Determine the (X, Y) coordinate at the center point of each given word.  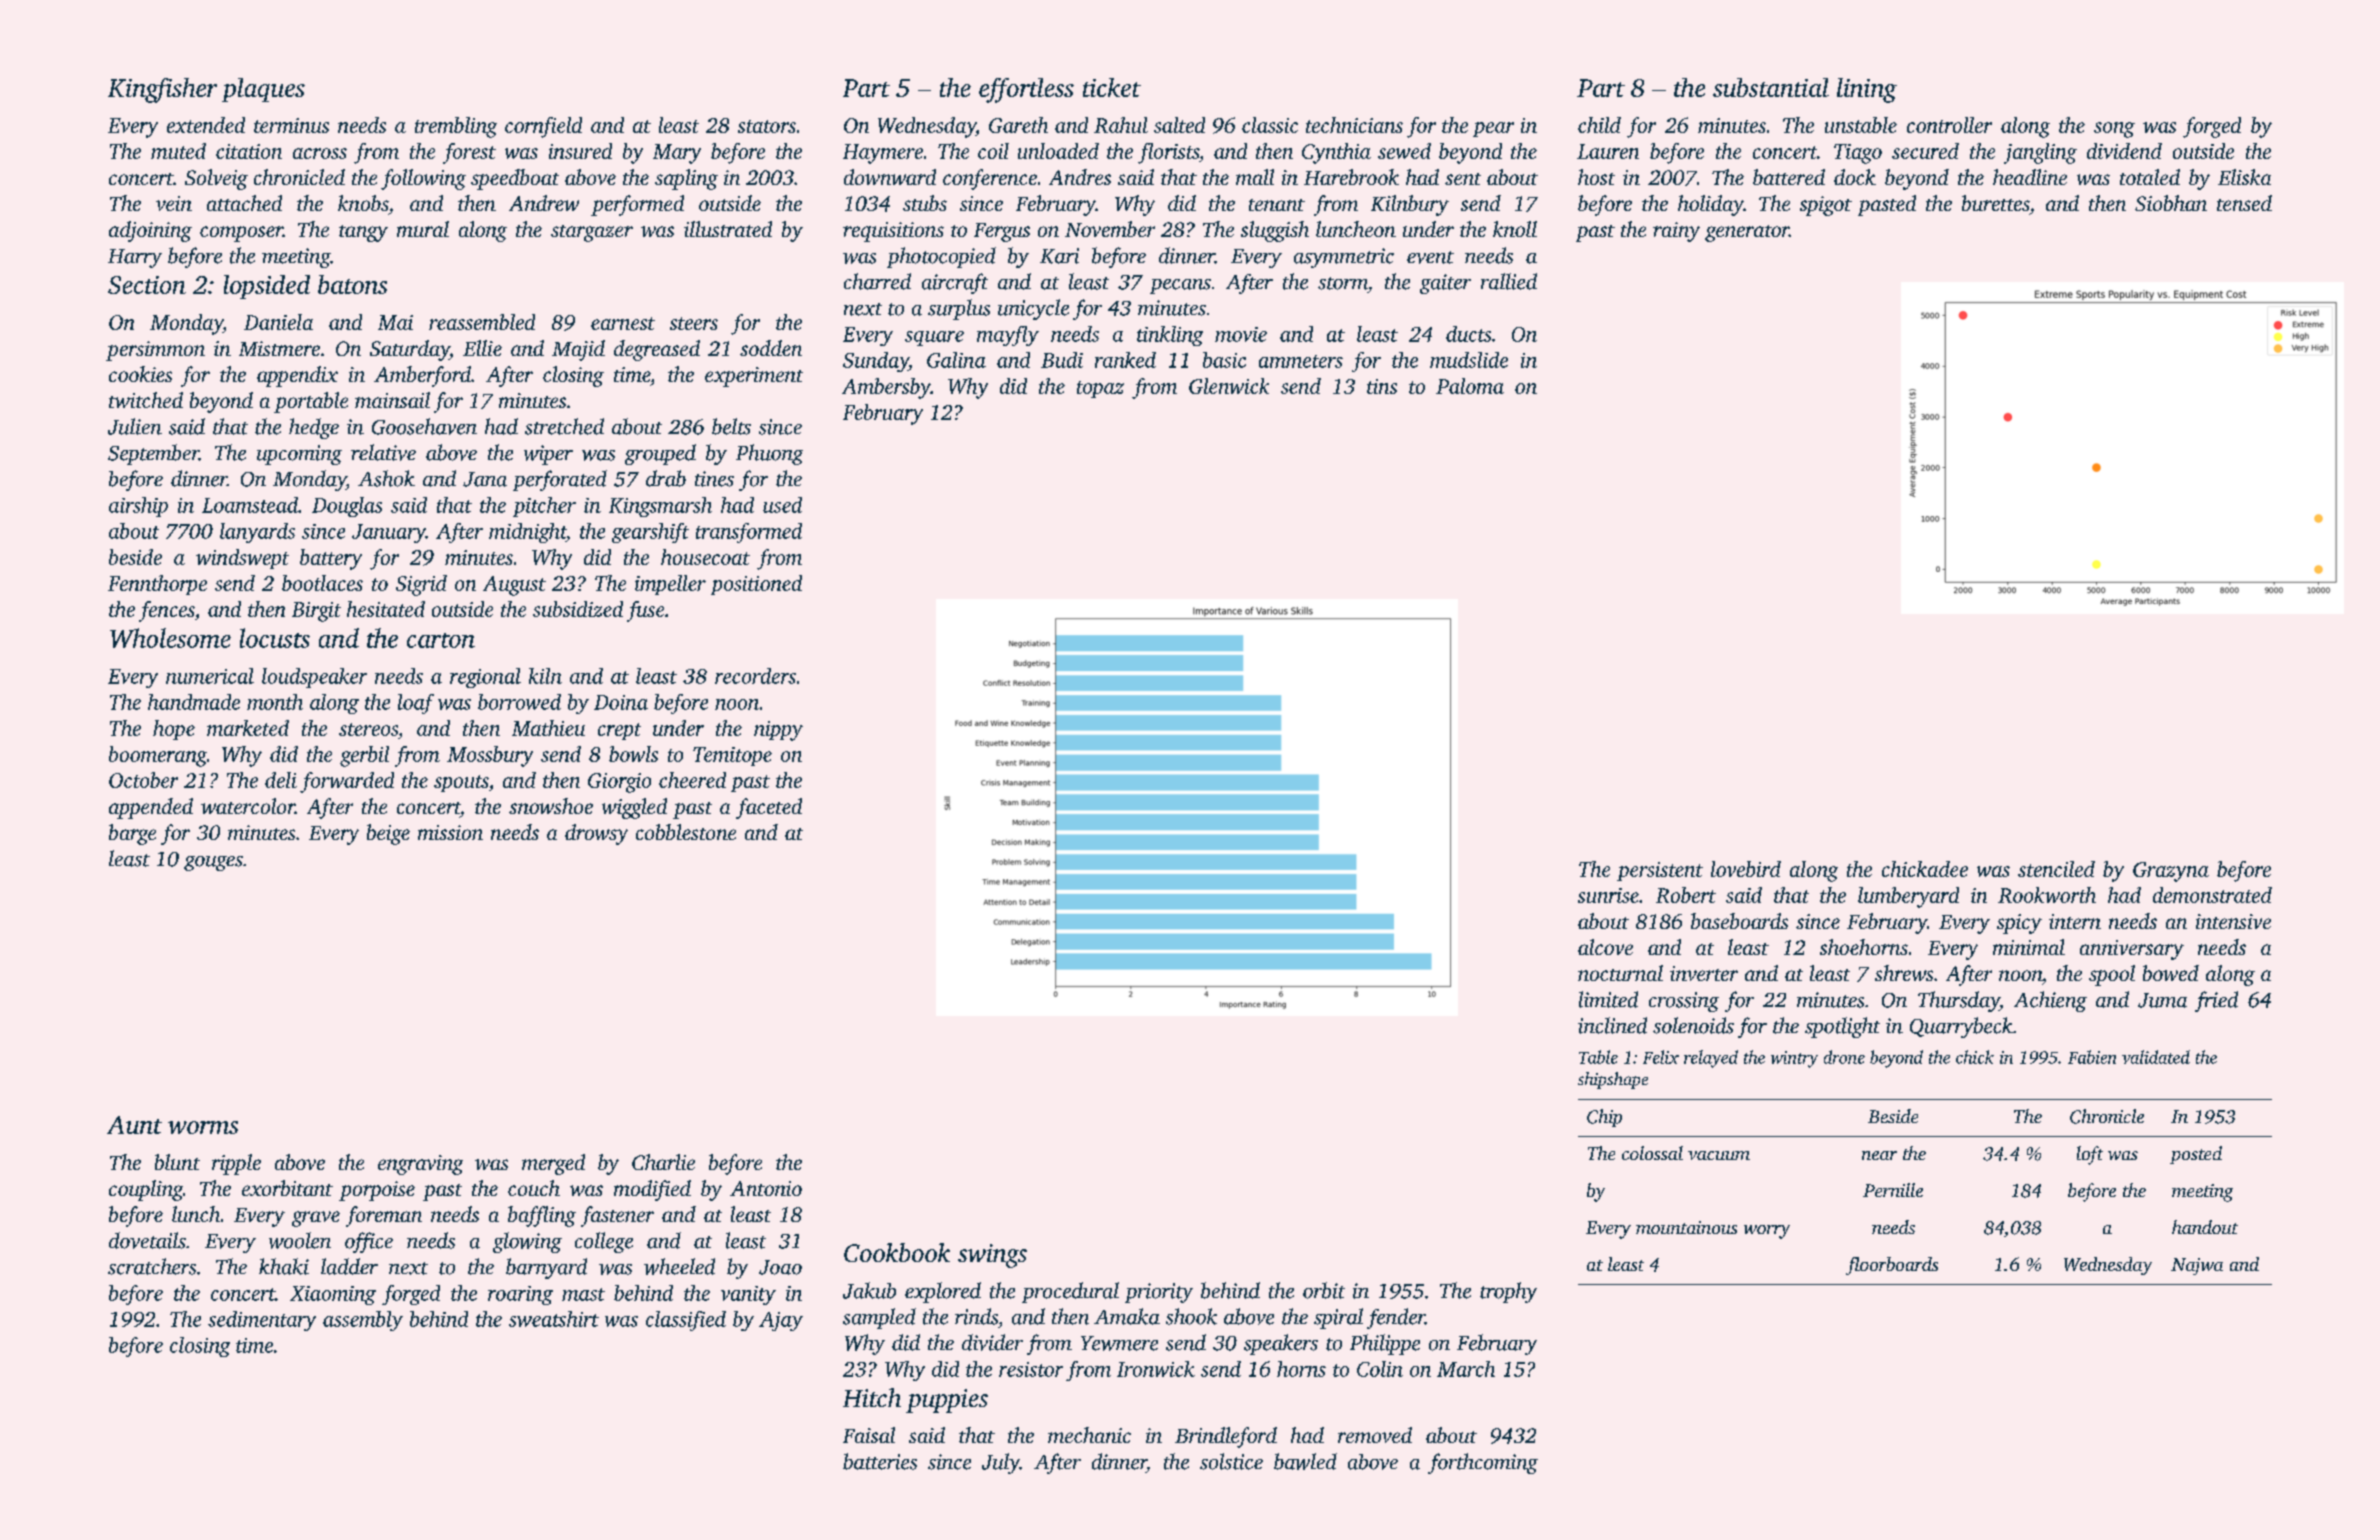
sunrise (1608, 895)
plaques (263, 90)
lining (1867, 90)
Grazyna (2171, 872)
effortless (1026, 90)
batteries (880, 1461)
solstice (1231, 1461)
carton (441, 640)
